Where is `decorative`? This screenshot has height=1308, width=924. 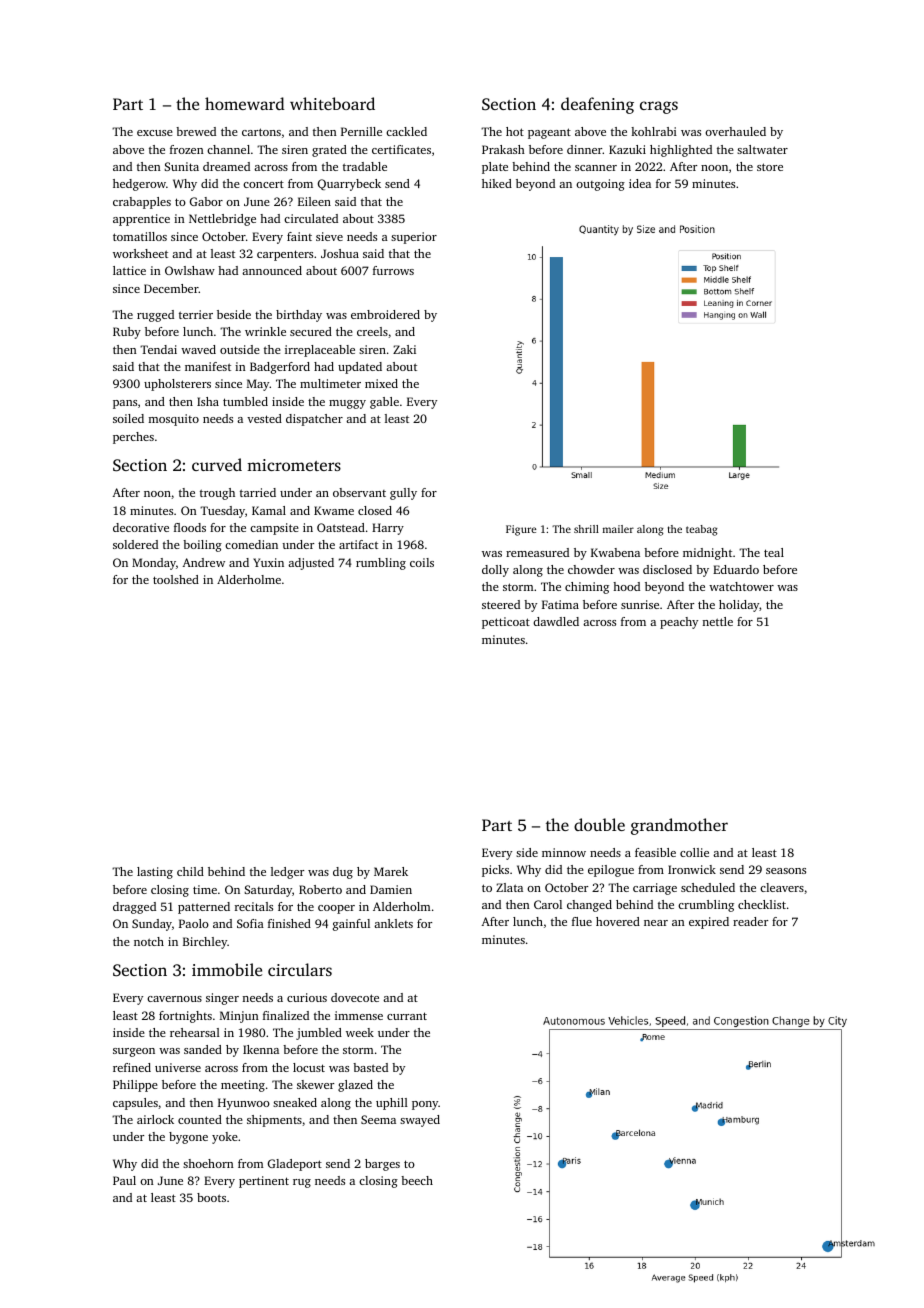 decorative is located at coordinates (141, 527).
